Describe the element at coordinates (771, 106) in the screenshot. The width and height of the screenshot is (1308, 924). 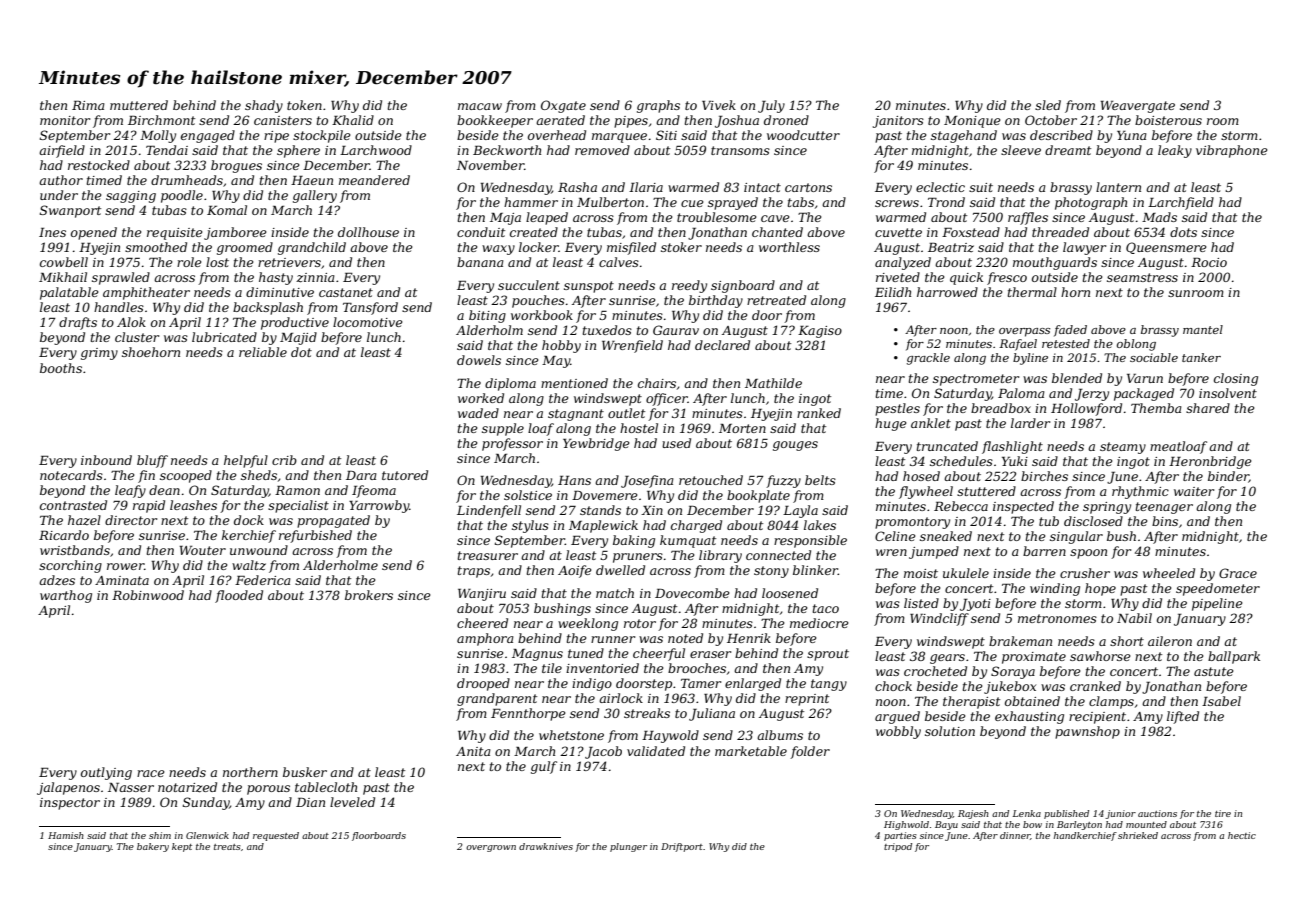
I see `July` at that location.
